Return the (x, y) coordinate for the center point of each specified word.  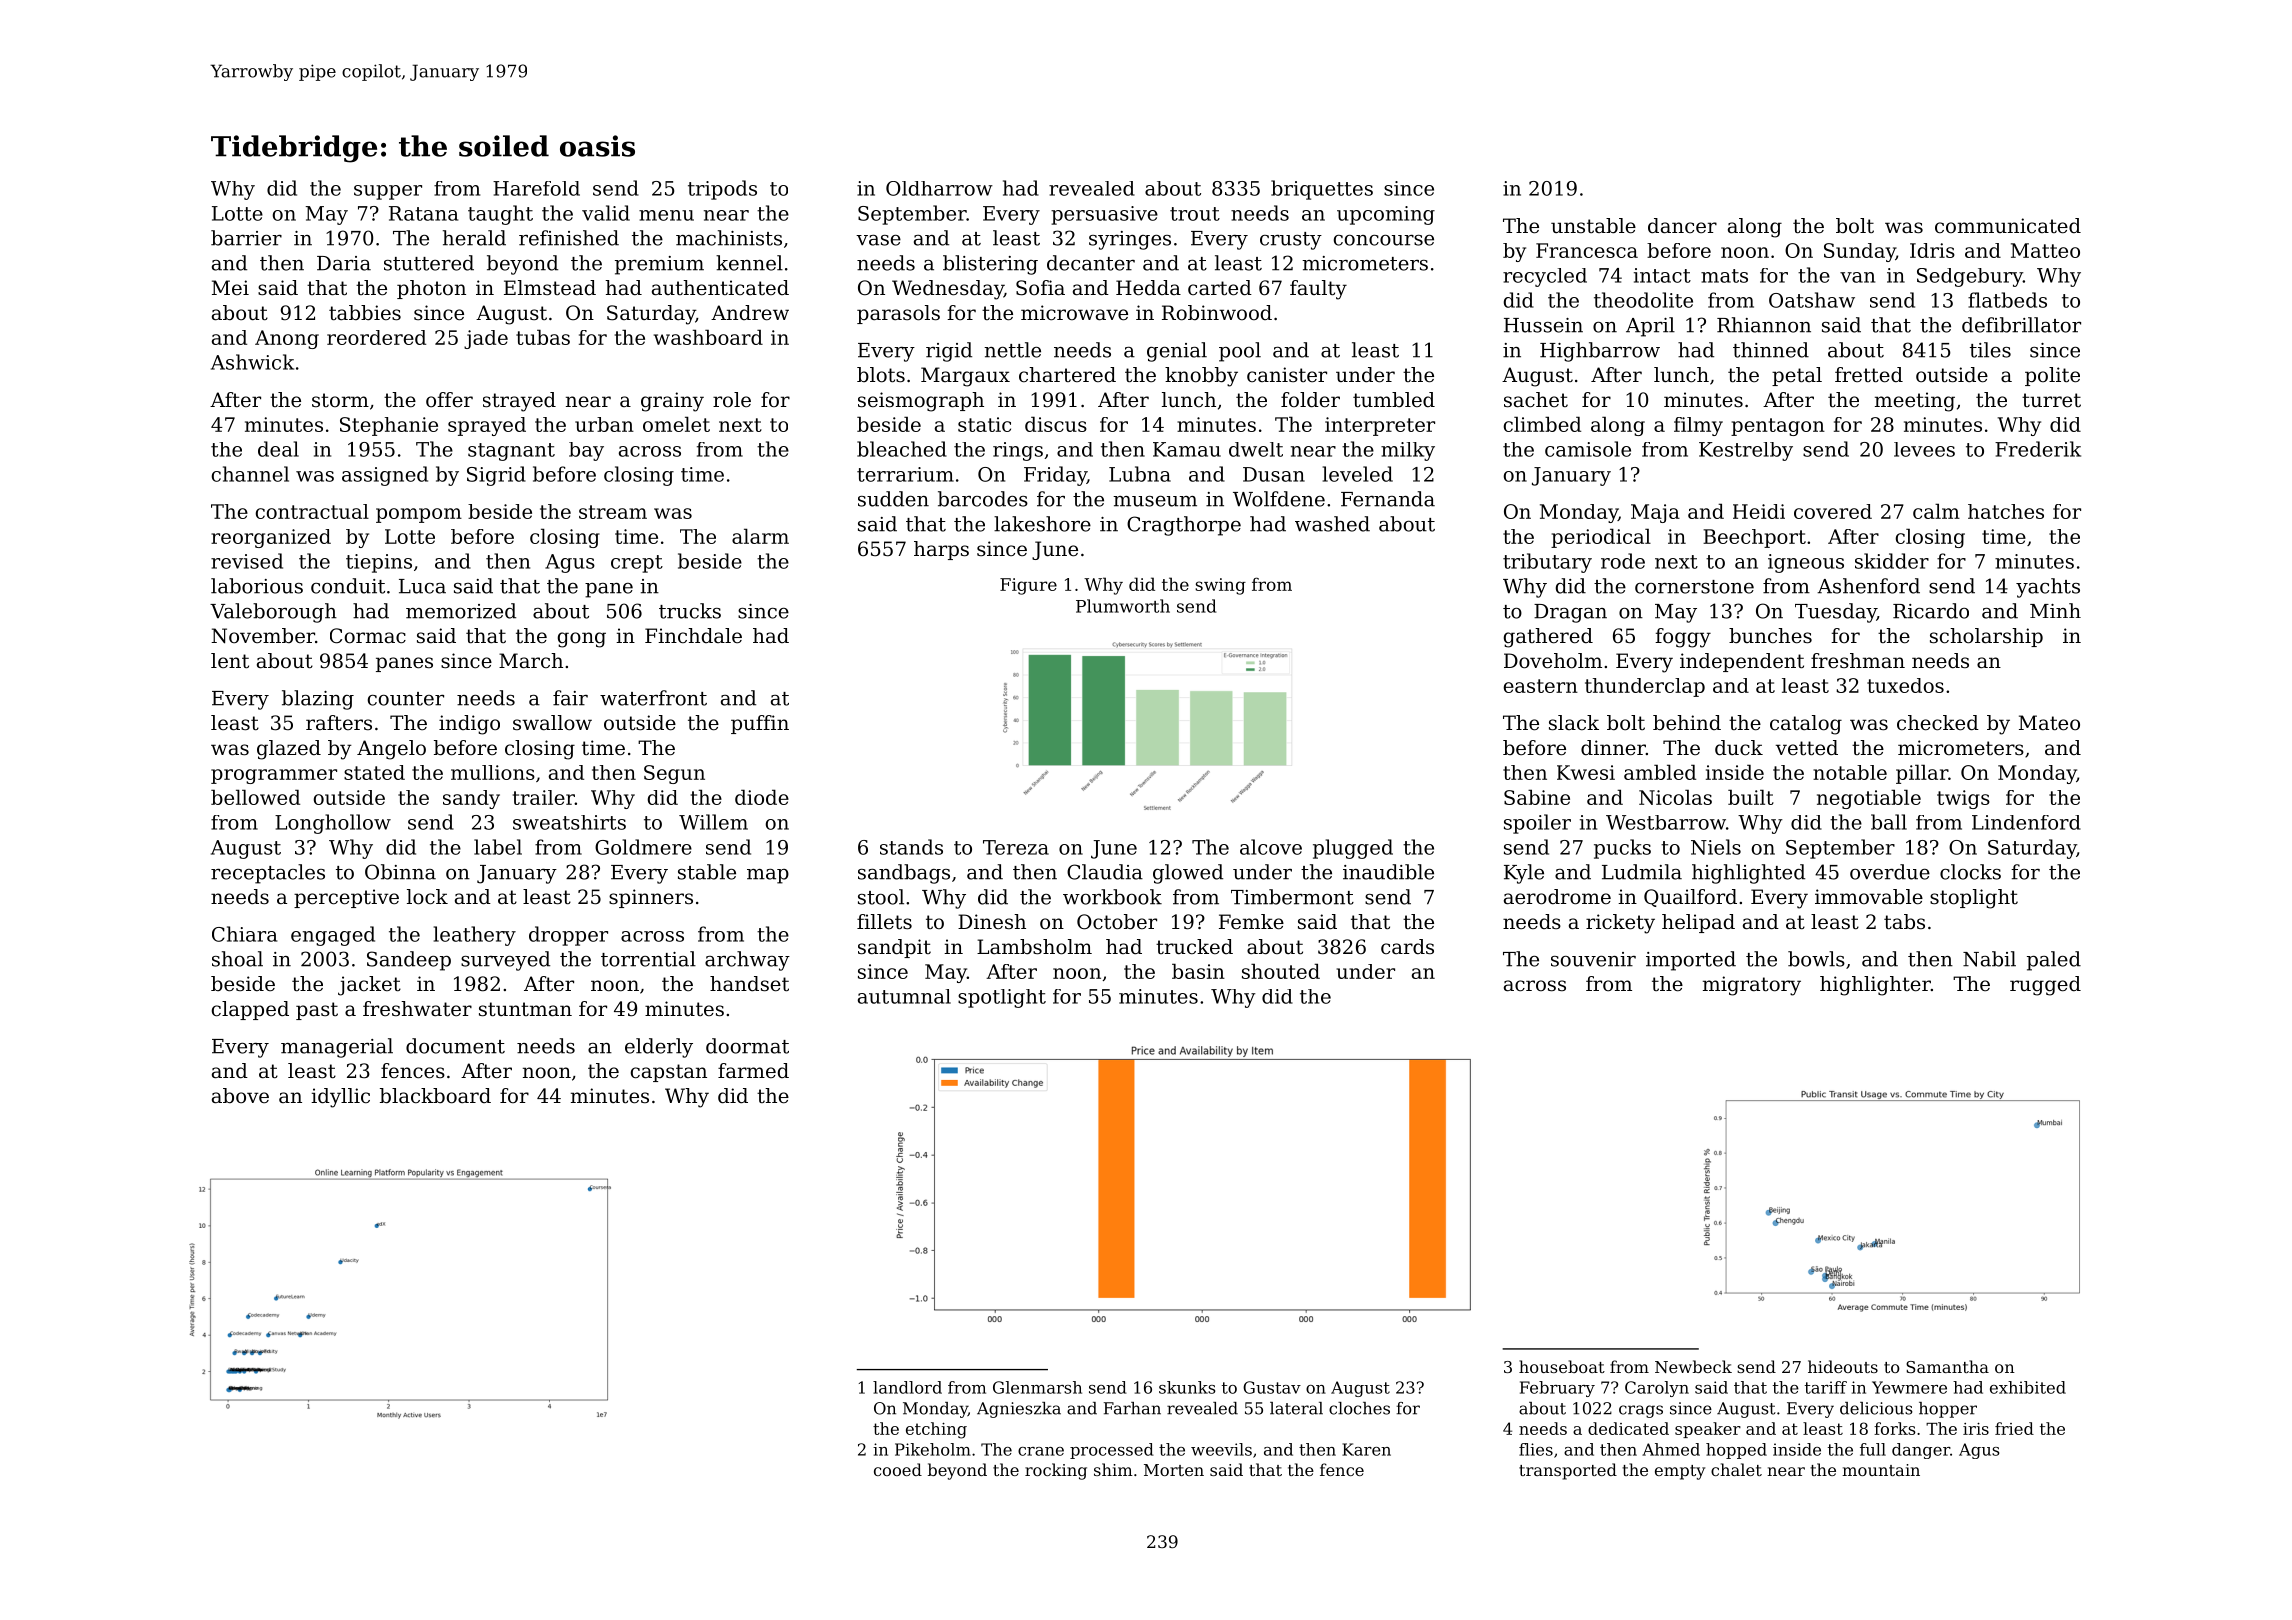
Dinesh (992, 921)
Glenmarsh (1037, 1387)
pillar (1922, 774)
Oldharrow (939, 188)
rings (1018, 451)
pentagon (1778, 427)
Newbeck (1693, 1366)
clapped (250, 1010)
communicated (2008, 226)
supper (388, 192)
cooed (898, 1469)
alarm (760, 536)
